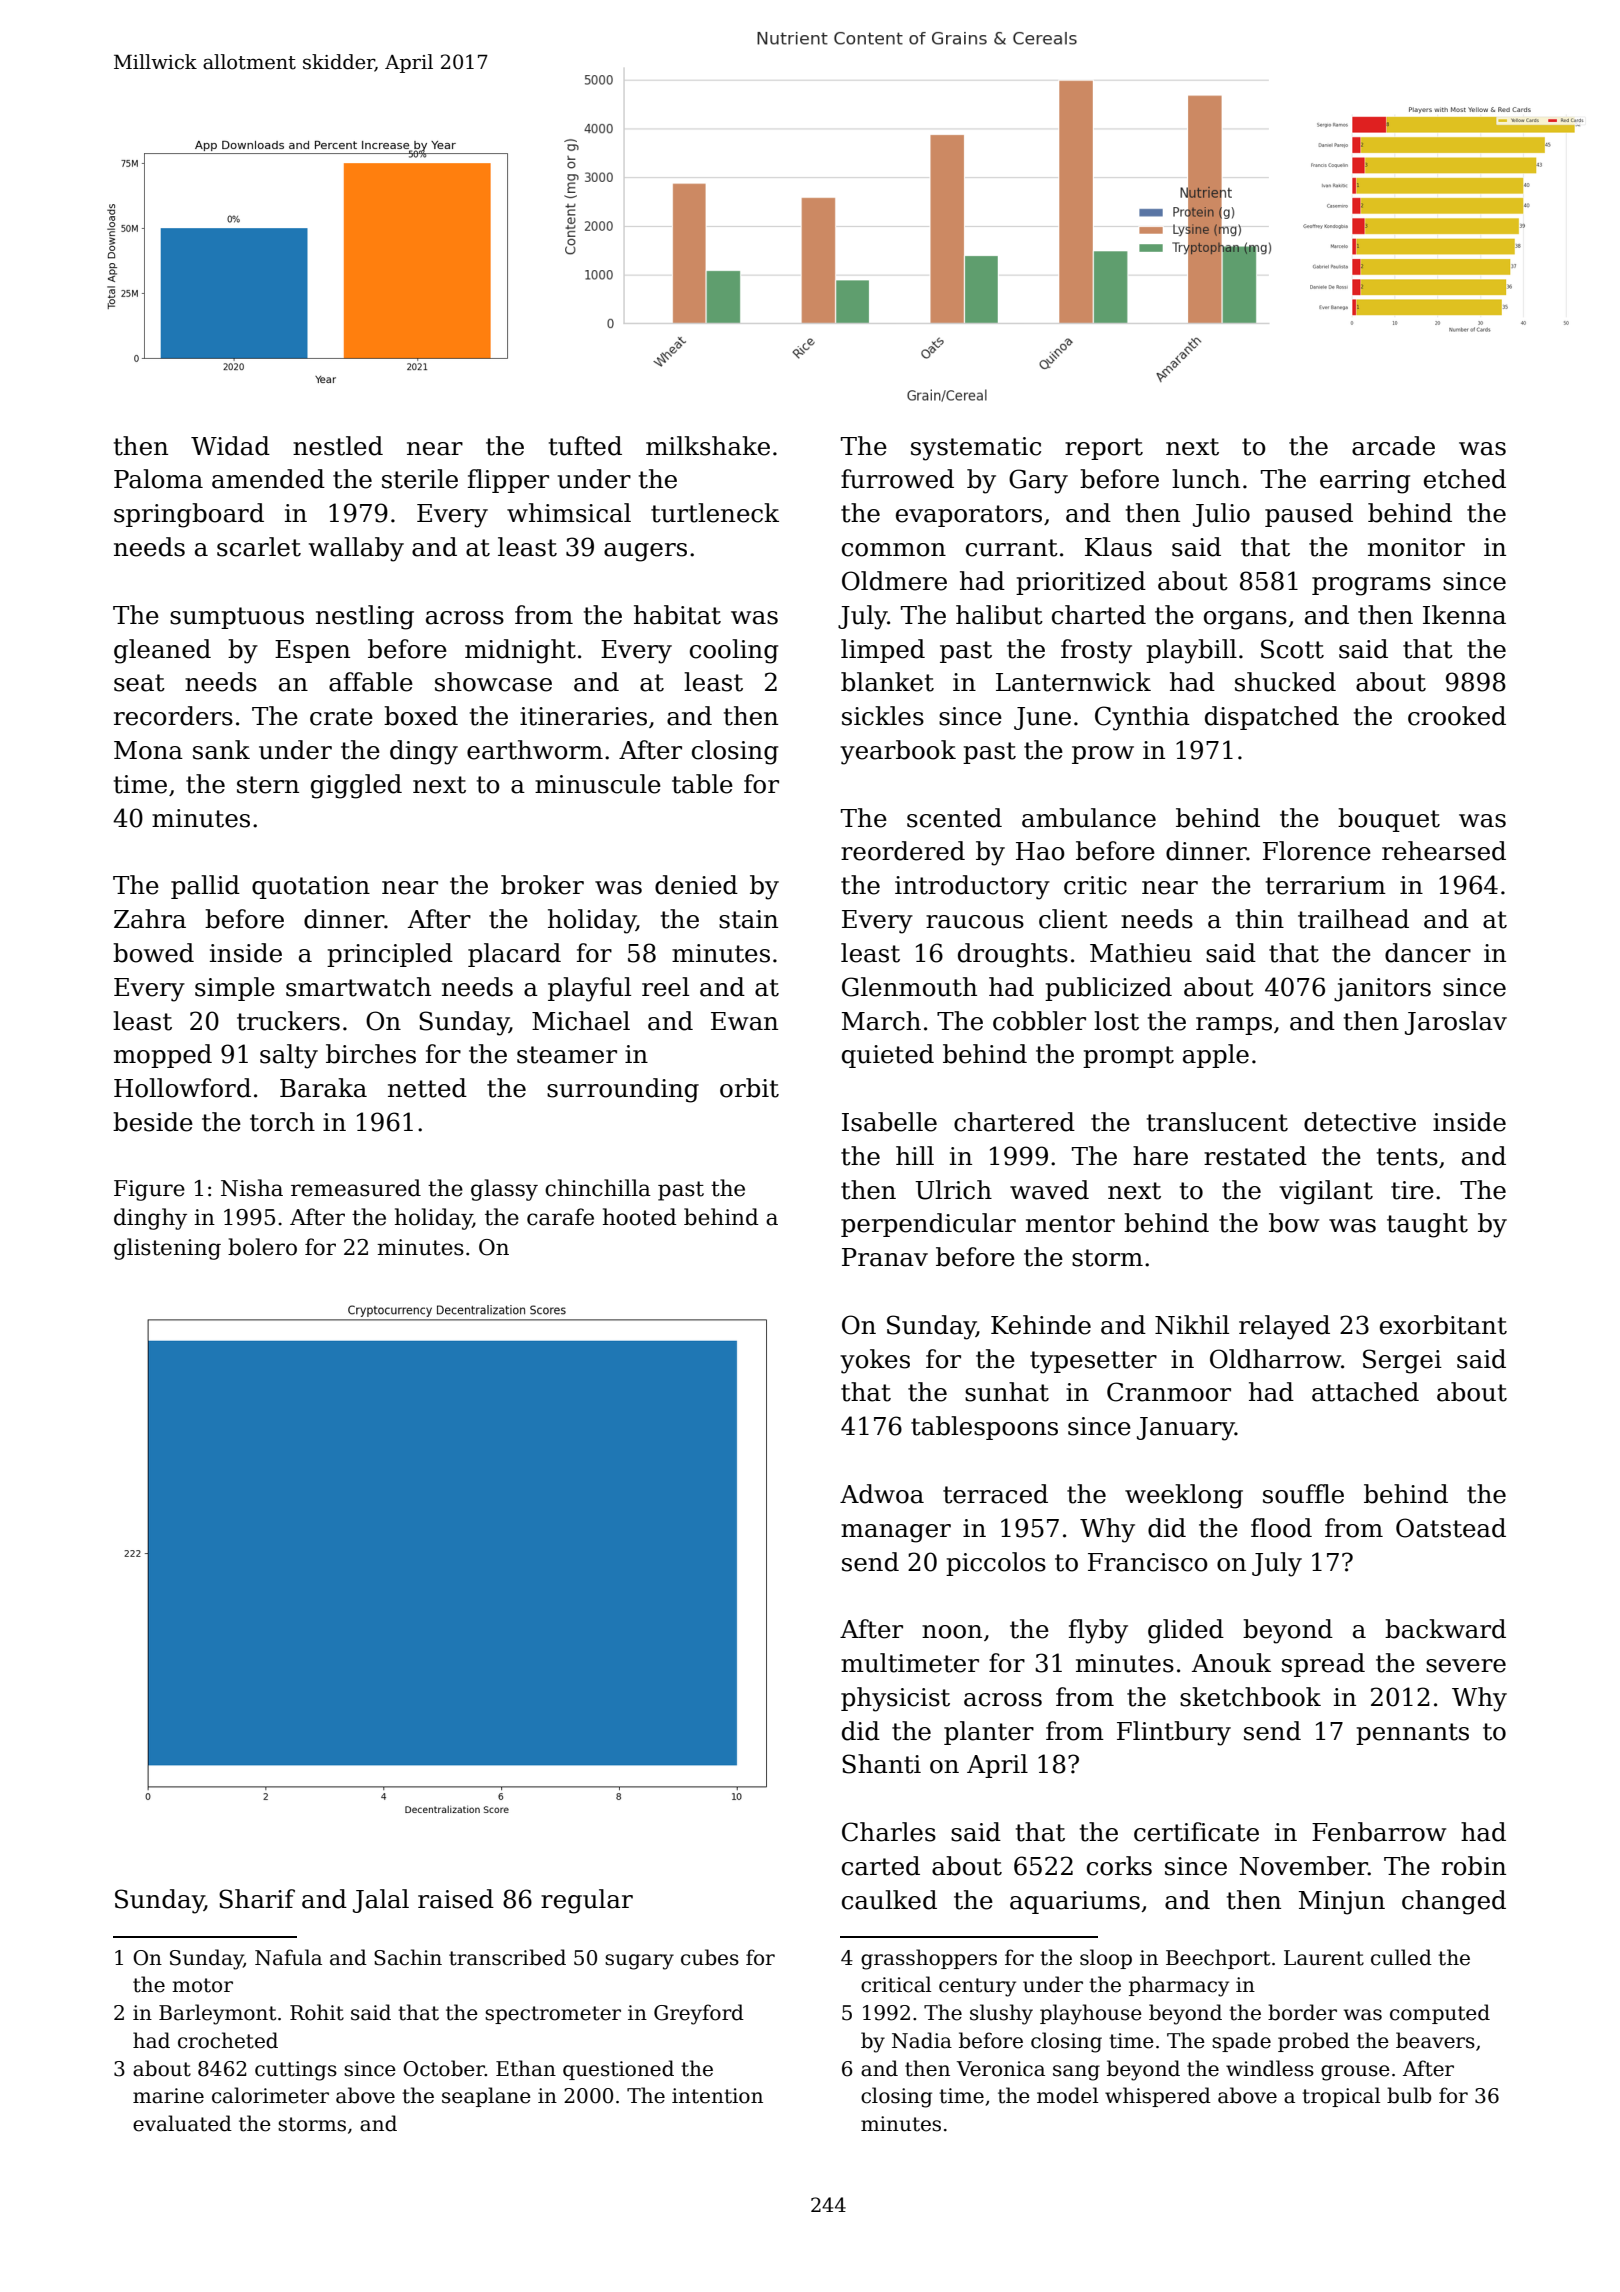  I want to click on raised, so click(456, 1899).
